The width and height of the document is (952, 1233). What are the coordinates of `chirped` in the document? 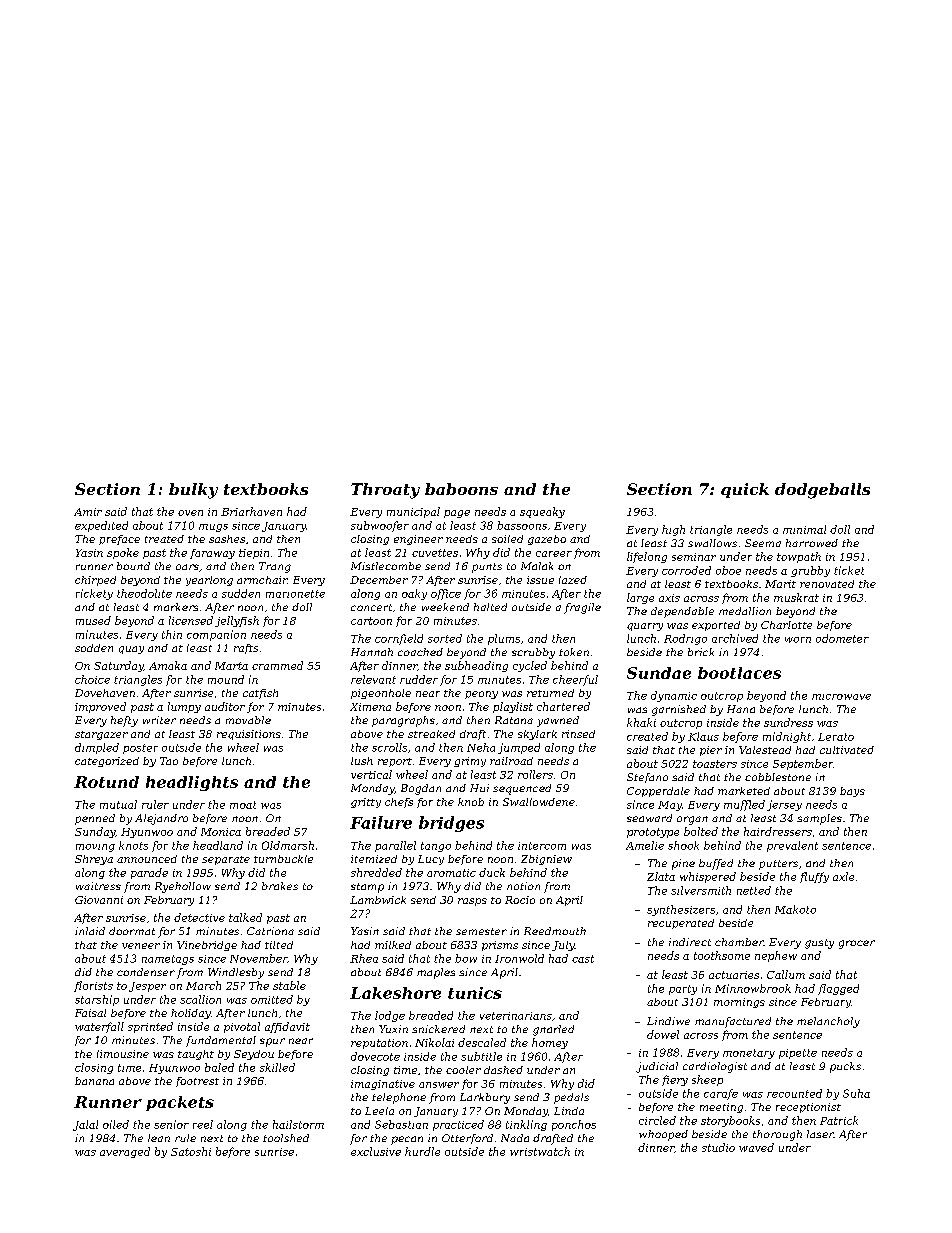 It's located at (95, 581).
